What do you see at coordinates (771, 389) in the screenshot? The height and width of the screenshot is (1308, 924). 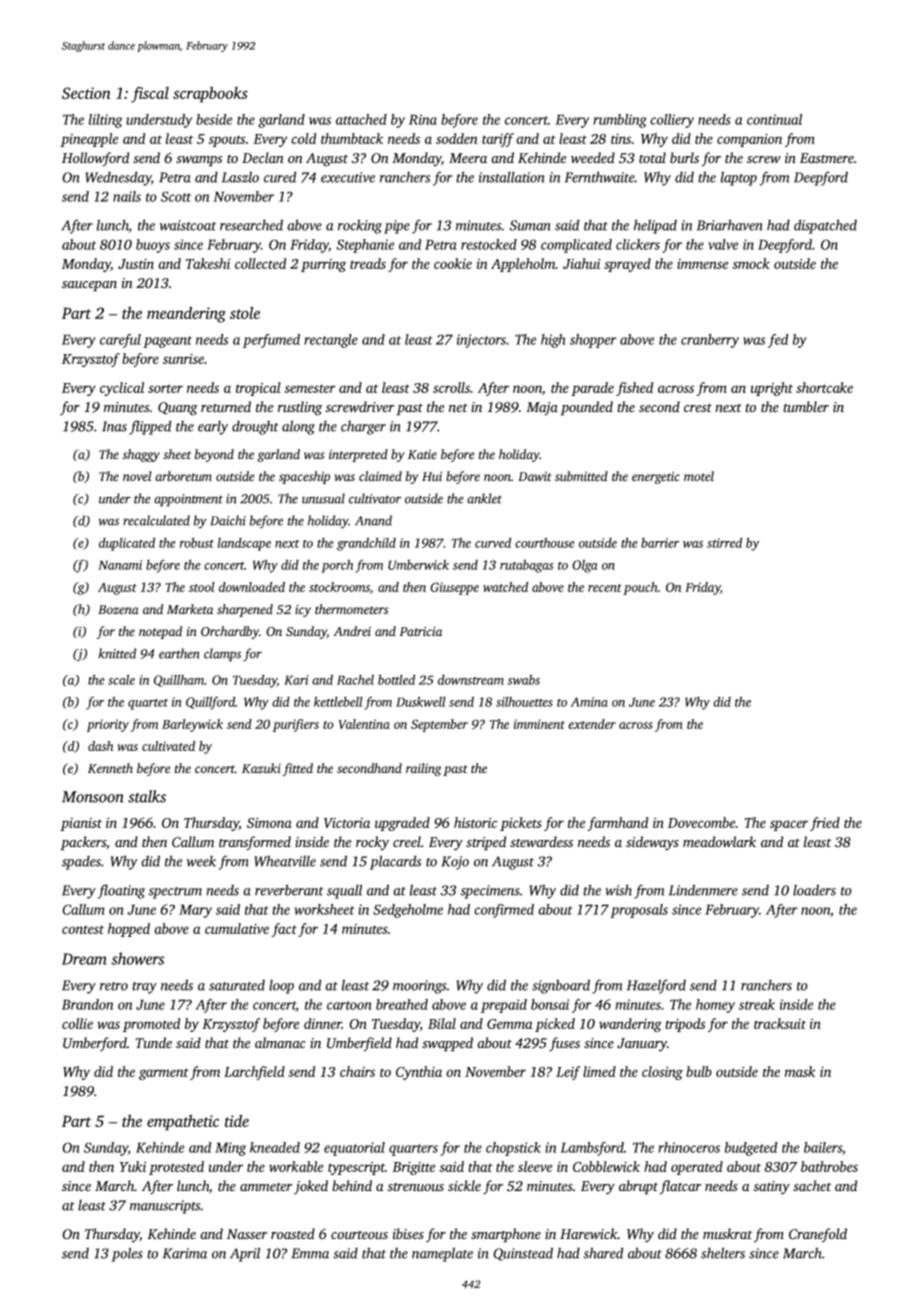 I see `upright` at bounding box center [771, 389].
